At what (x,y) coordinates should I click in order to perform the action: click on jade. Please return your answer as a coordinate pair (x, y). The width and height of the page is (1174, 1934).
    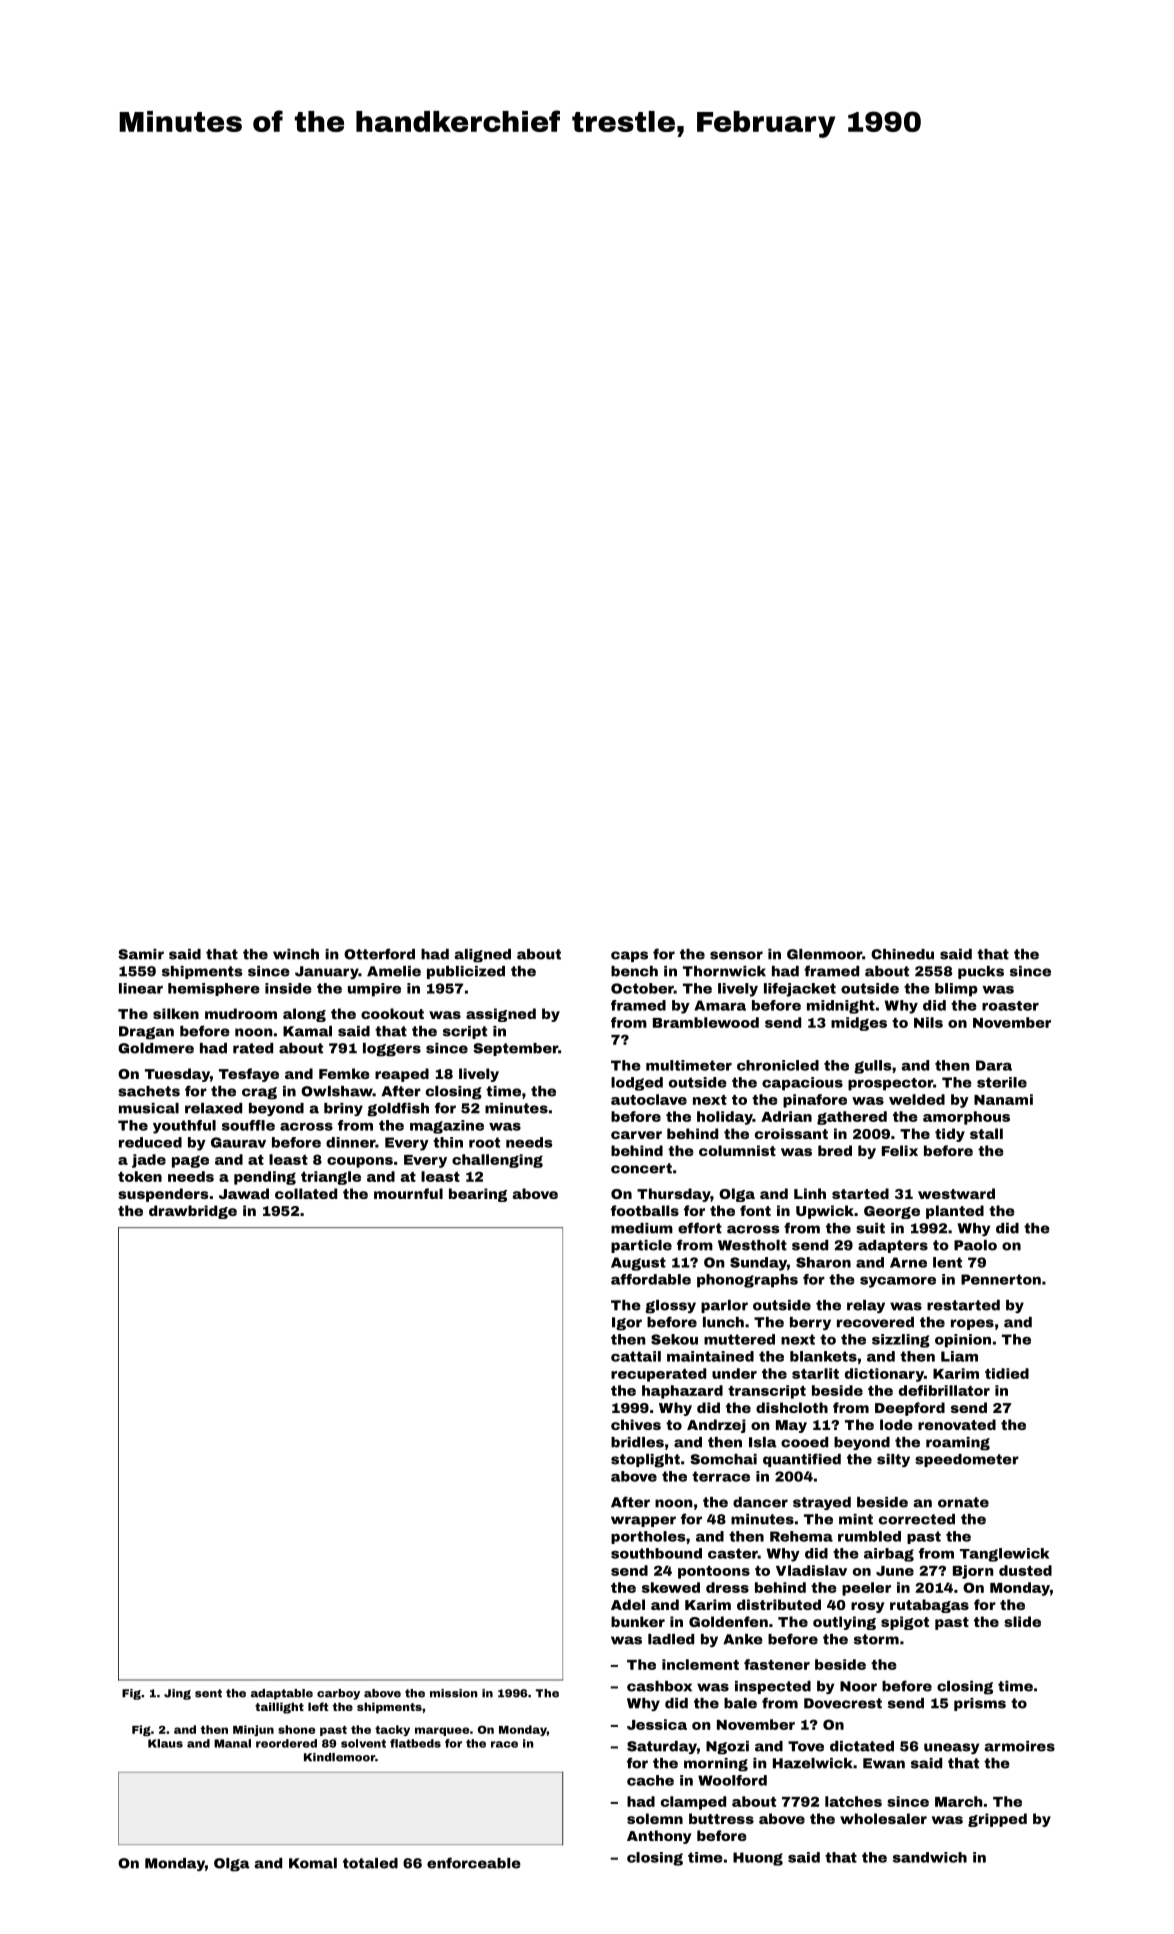
    Looking at the image, I should click on (149, 1161).
